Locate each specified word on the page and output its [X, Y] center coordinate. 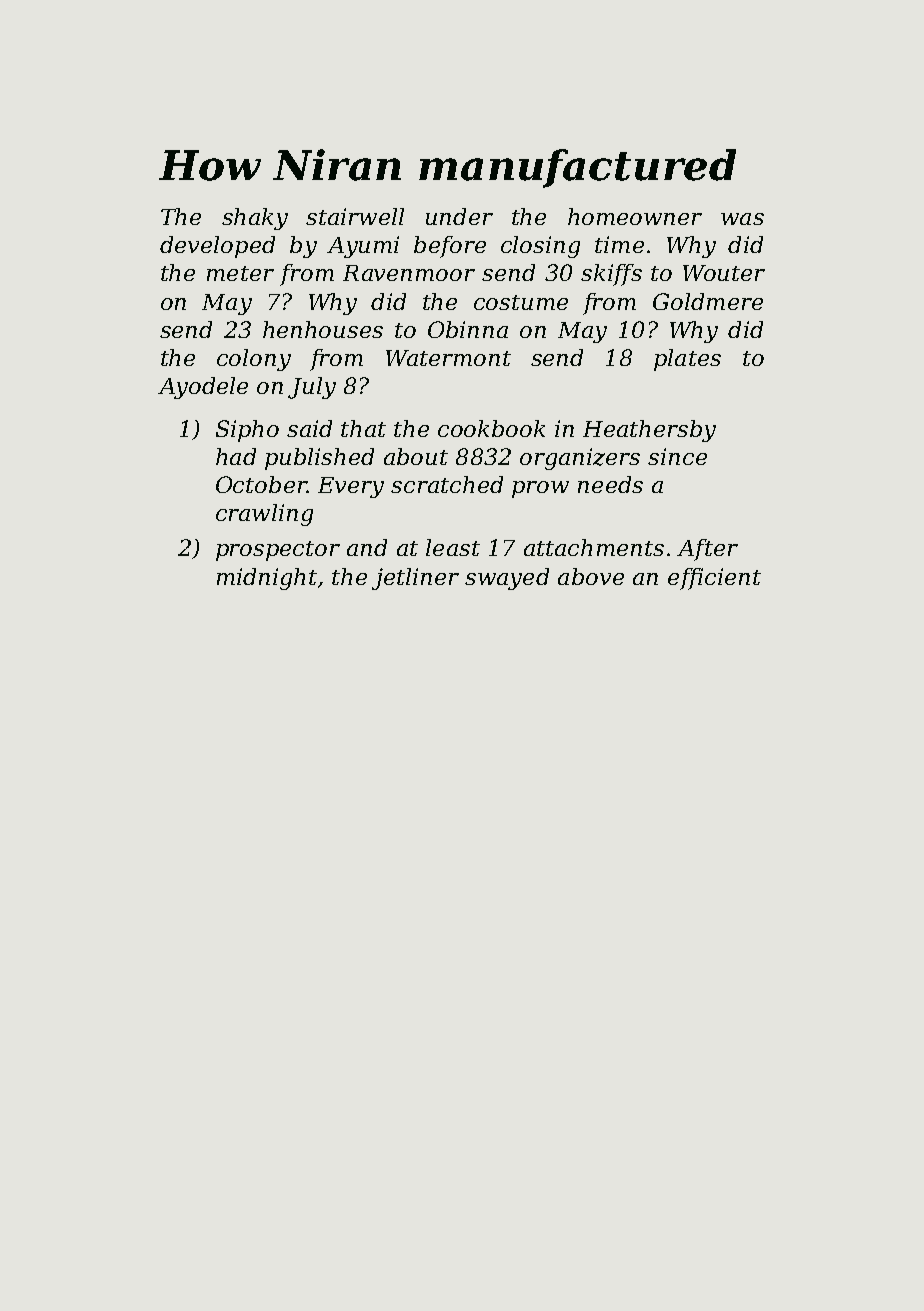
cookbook [491, 428]
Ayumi [363, 247]
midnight [267, 579]
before [450, 247]
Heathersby [649, 431]
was [742, 219]
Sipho [247, 431]
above [591, 576]
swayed [507, 579]
